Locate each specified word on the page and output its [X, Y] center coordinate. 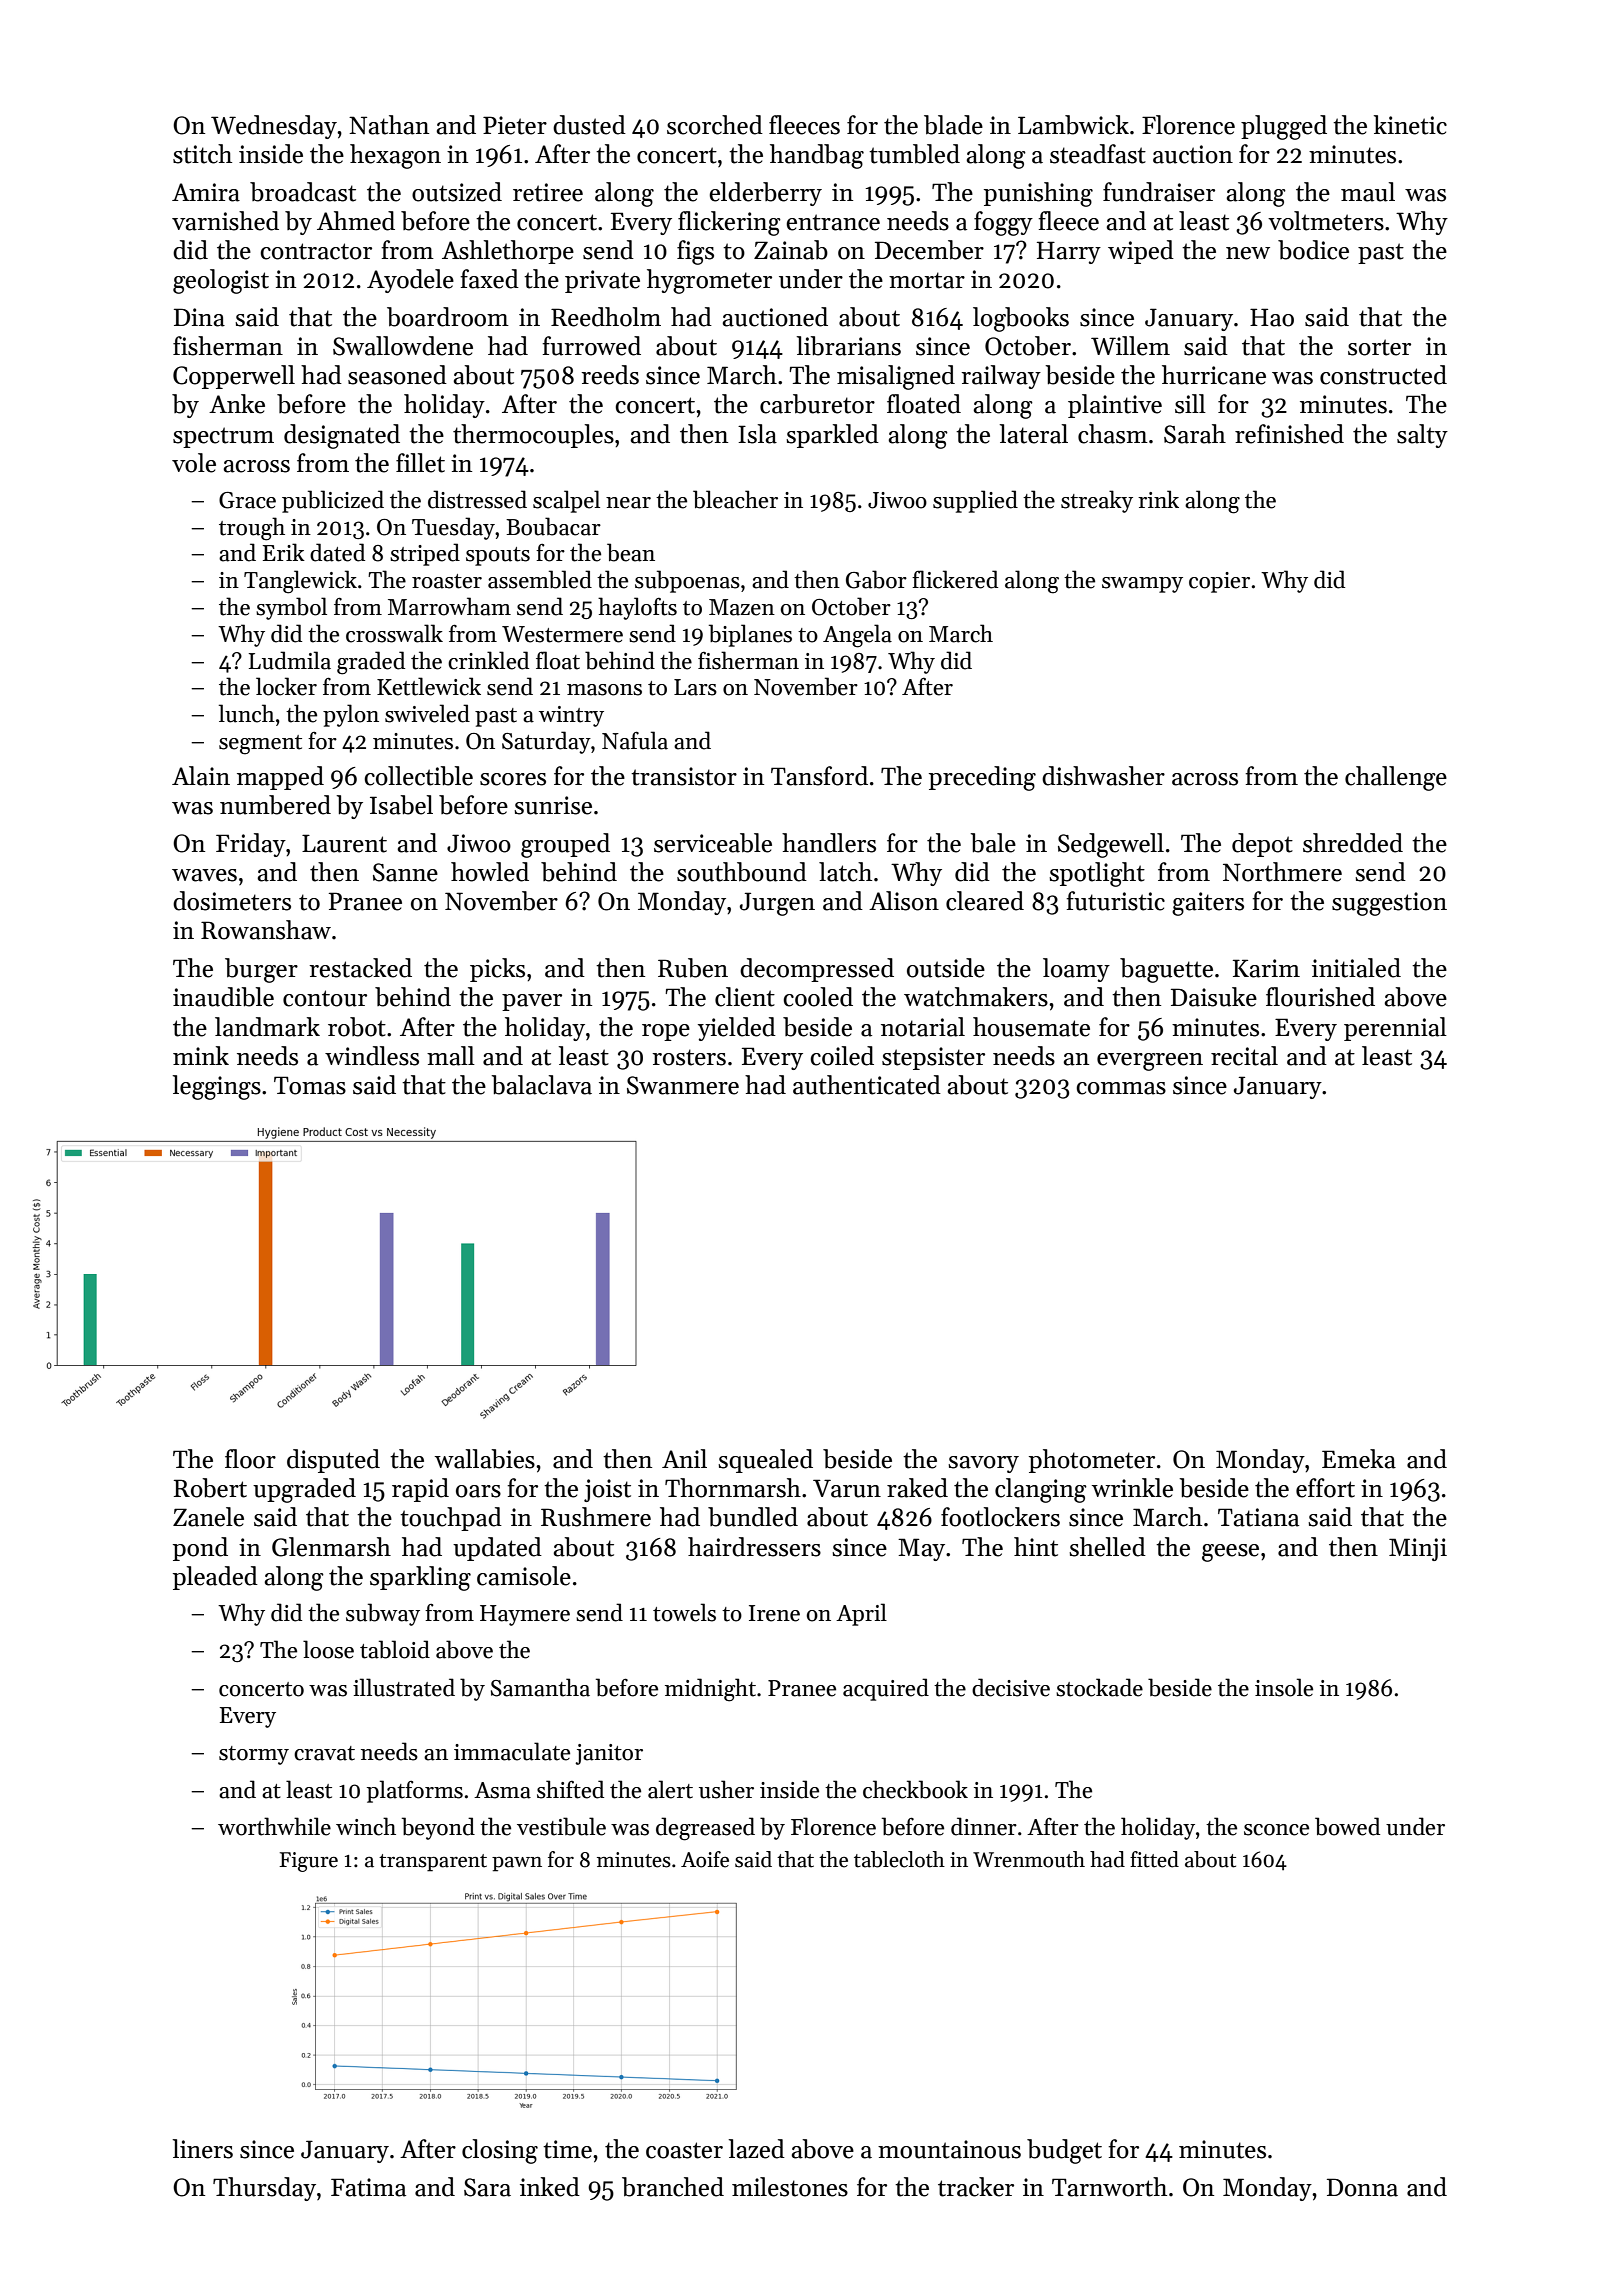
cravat [324, 1753]
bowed [1347, 1826]
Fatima [368, 2187]
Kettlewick [429, 686]
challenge [1396, 778]
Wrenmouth [1029, 1859]
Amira [206, 192]
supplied [975, 501]
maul [1368, 192]
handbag [817, 156]
